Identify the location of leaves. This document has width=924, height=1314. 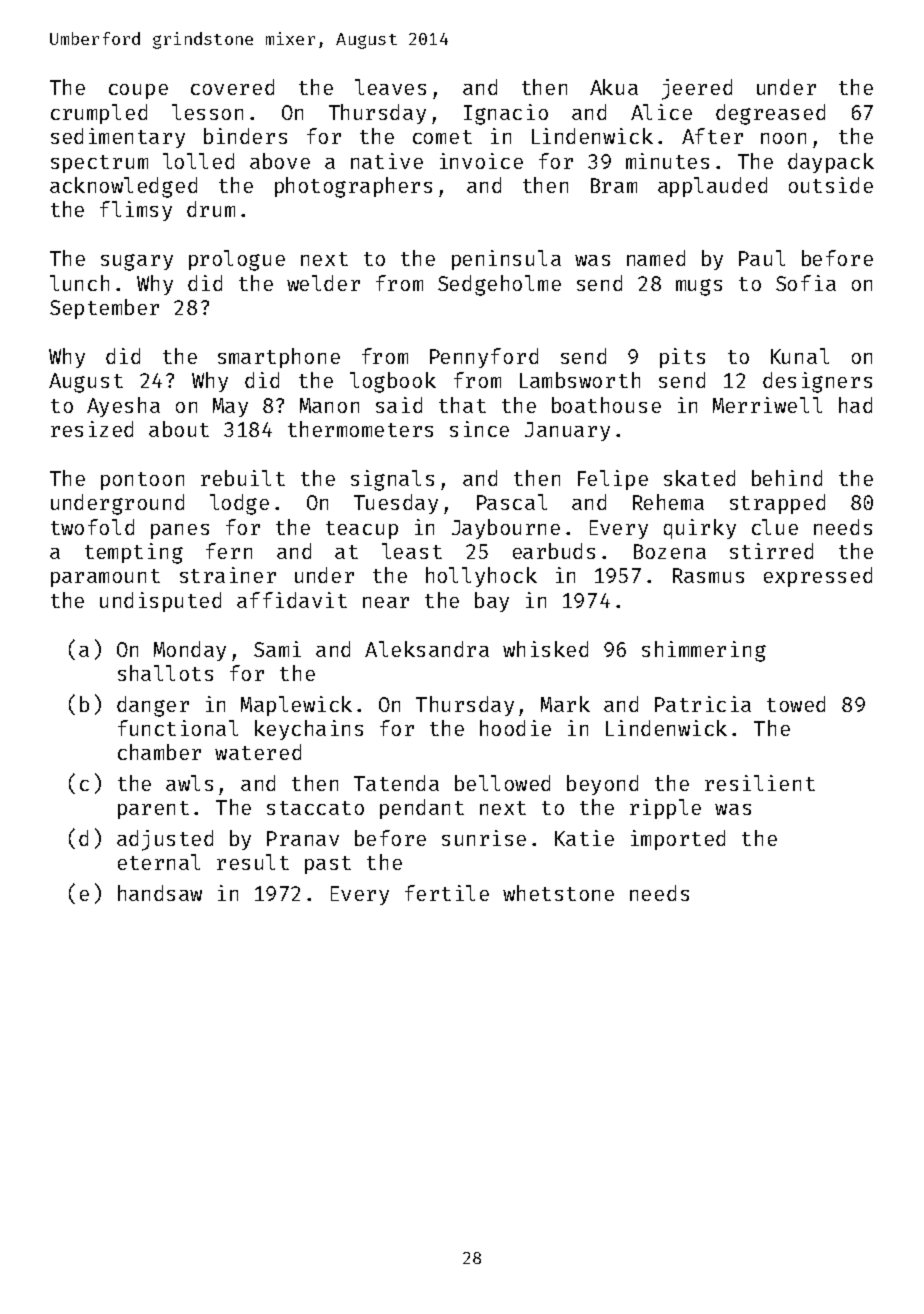
(390, 87).
